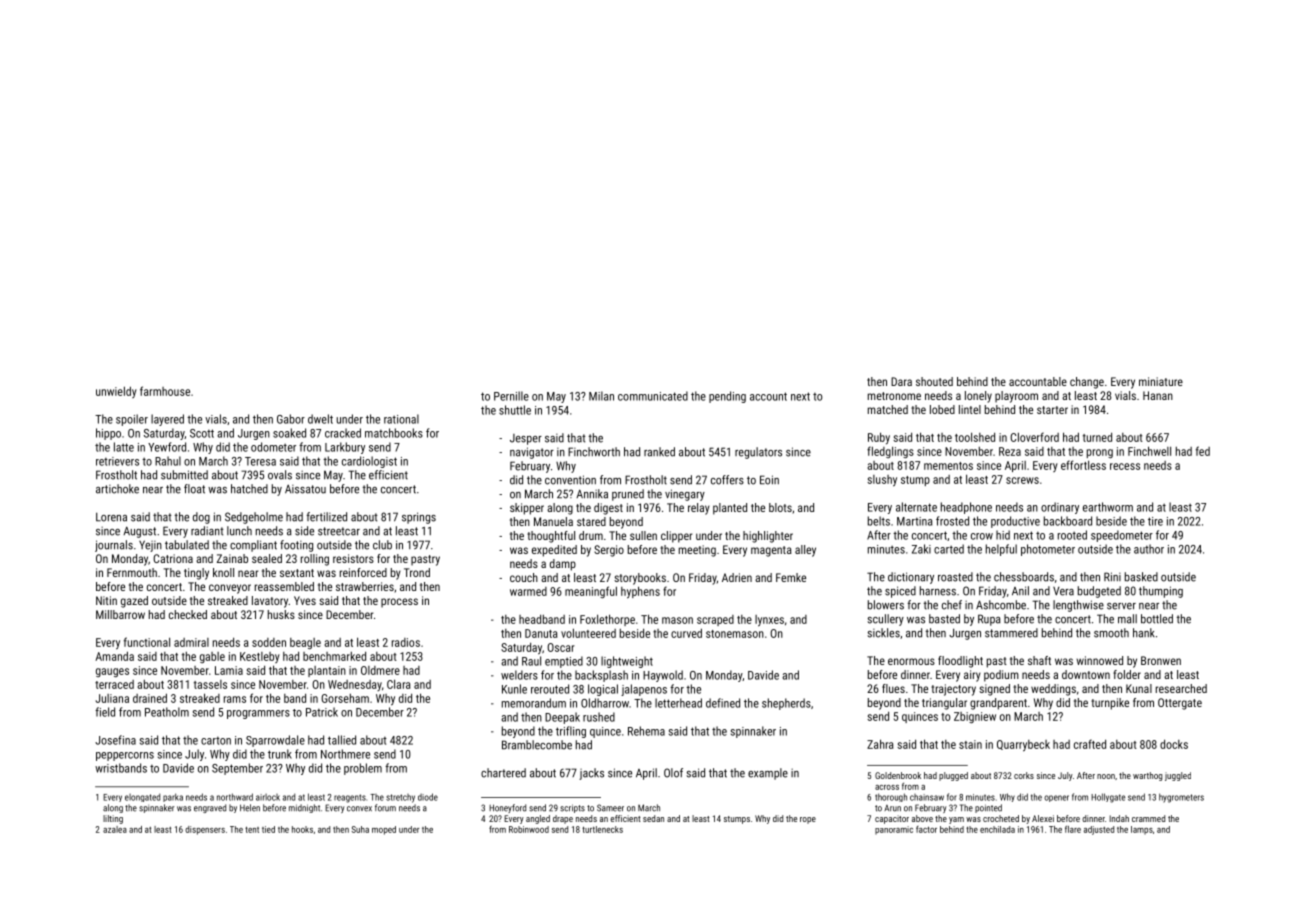 This image has width=1308, height=924. I want to click on September, so click(237, 769).
